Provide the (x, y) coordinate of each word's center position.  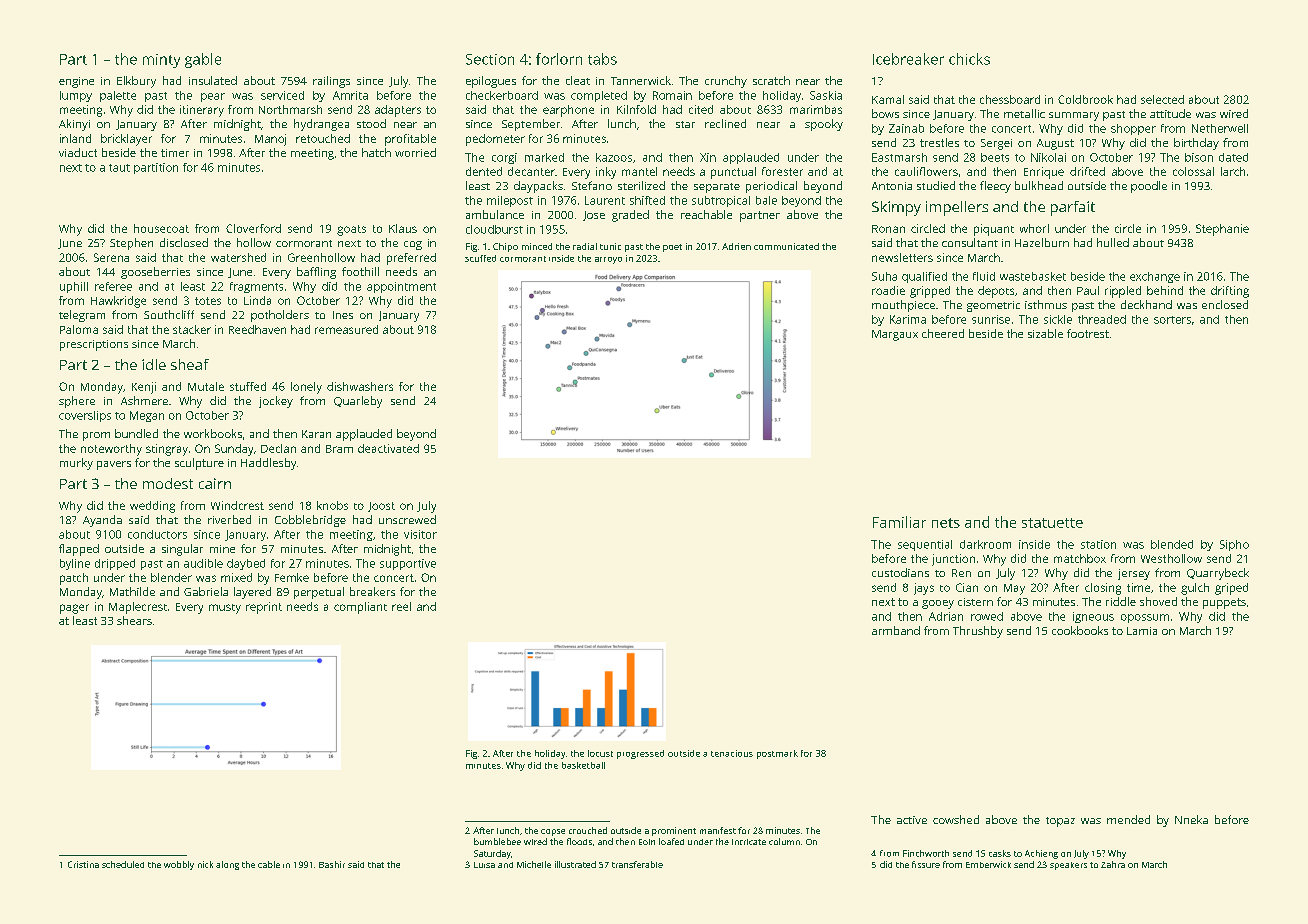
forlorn (559, 59)
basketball (583, 765)
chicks (969, 59)
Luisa (484, 865)
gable (203, 60)
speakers (1068, 866)
